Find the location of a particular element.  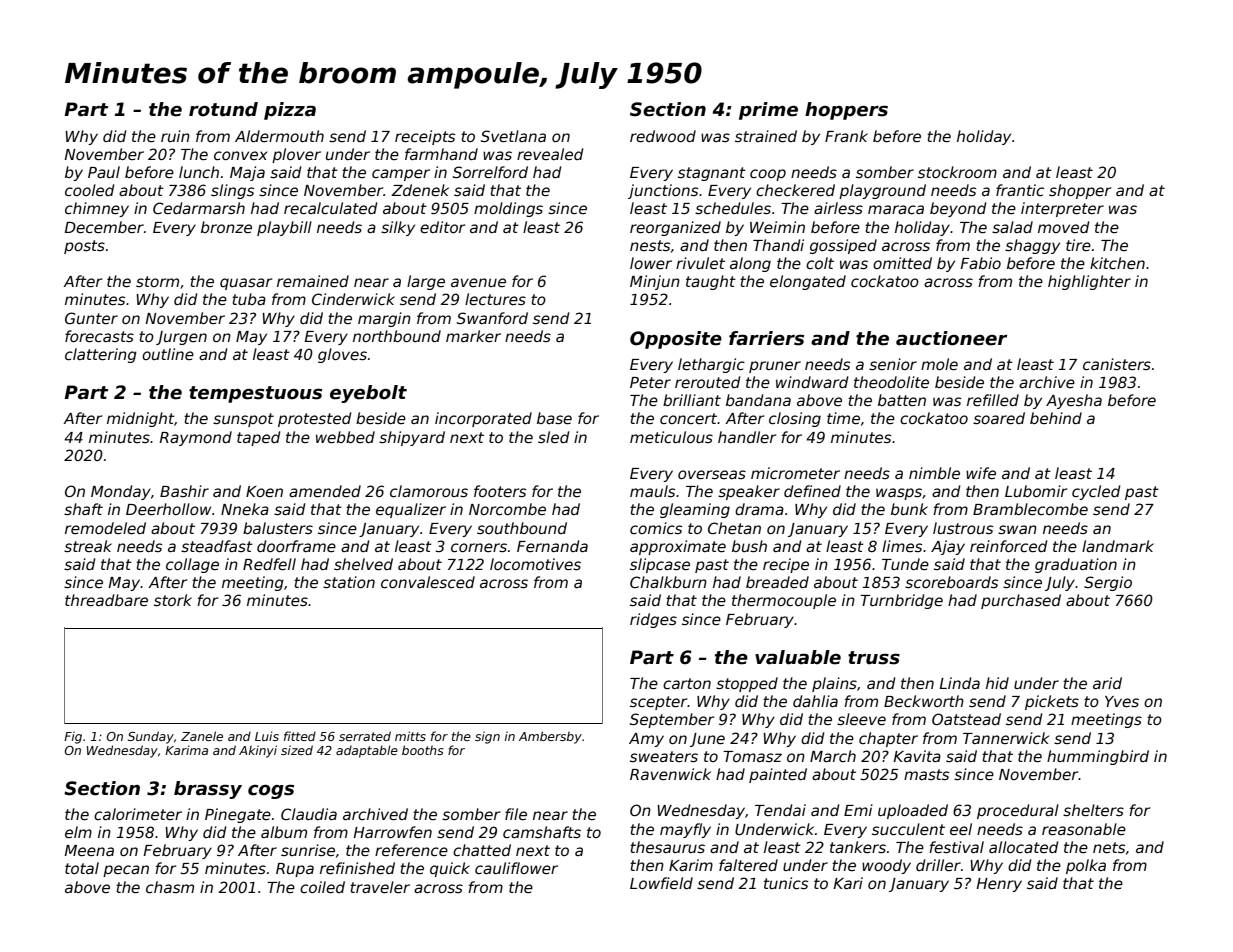

rotund is located at coordinates (223, 109).
